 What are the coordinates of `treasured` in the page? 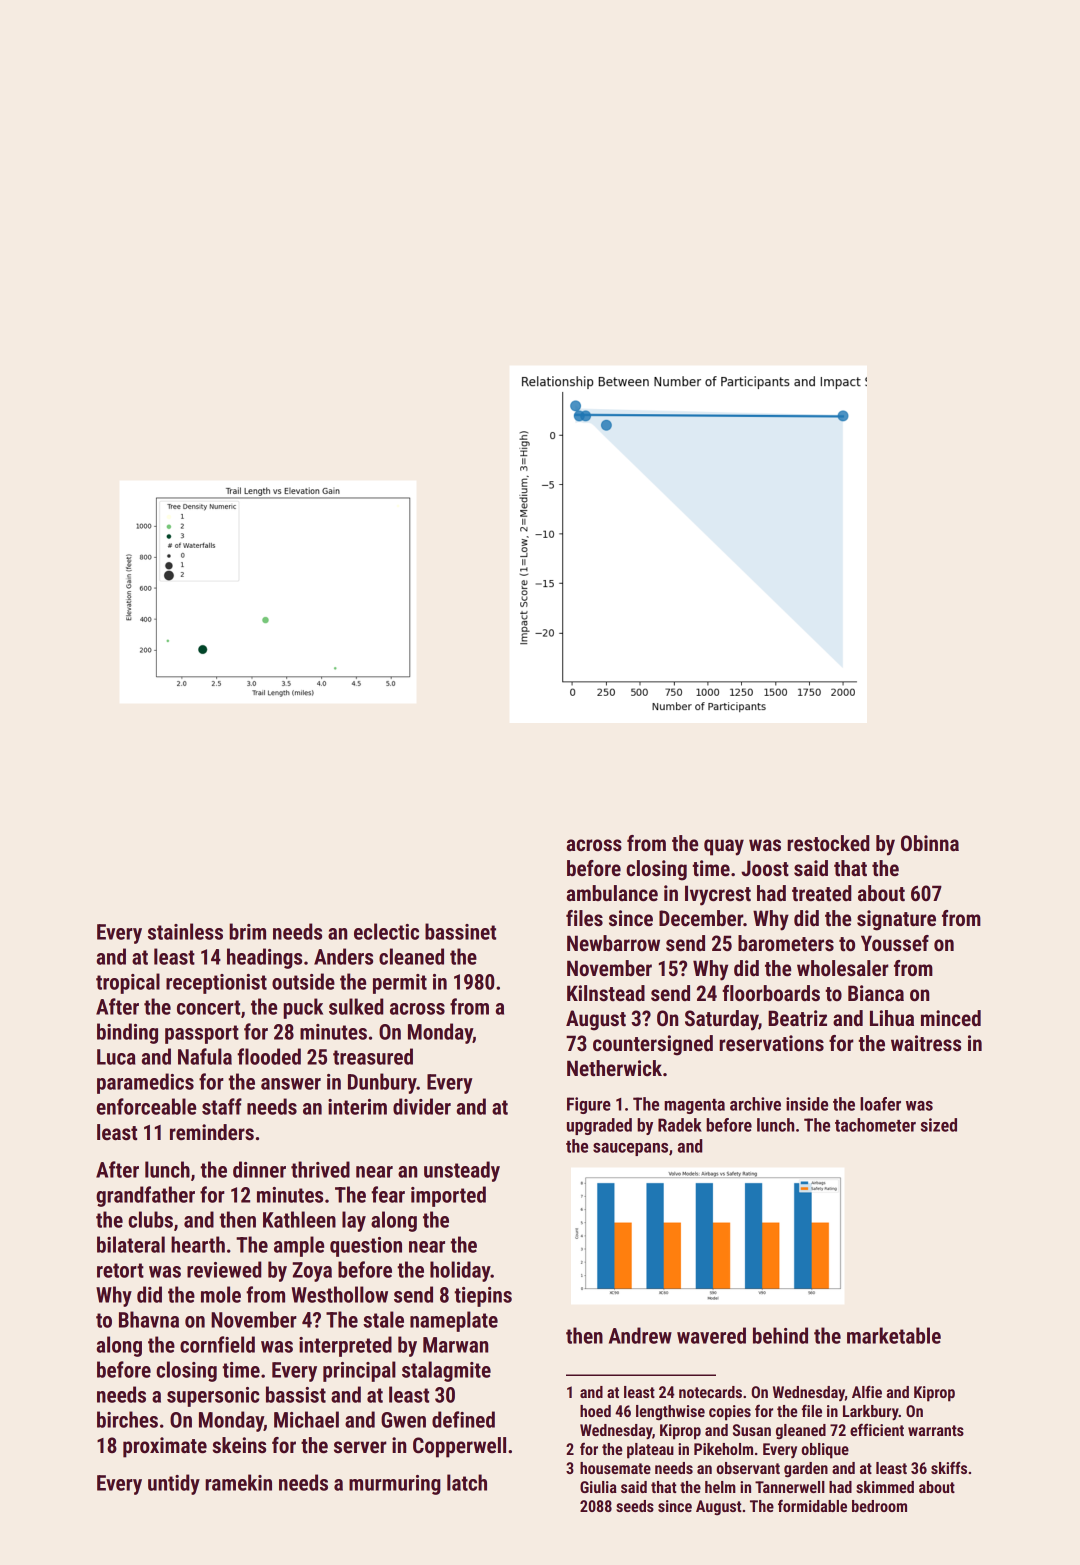 It's located at (373, 1056).
